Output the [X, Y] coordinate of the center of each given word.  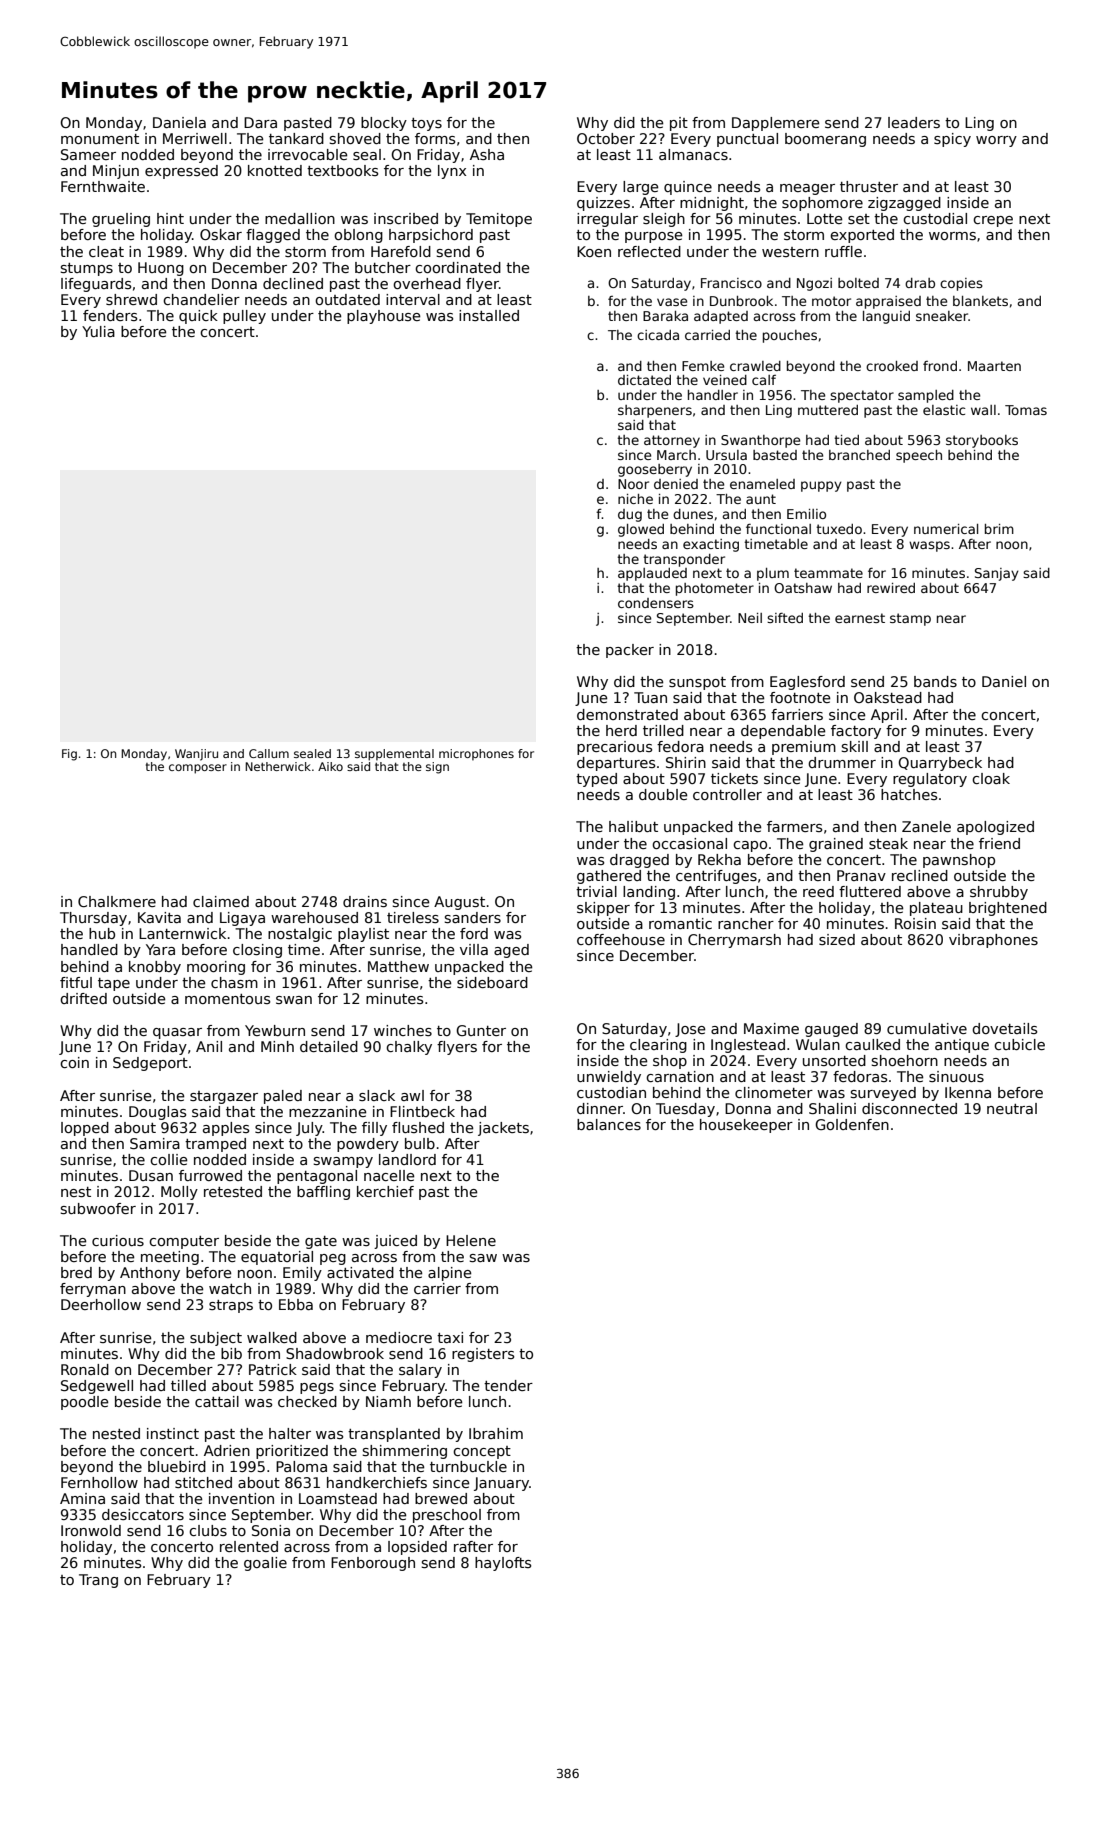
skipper [603, 909]
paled [283, 1097]
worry [996, 141]
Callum [269, 753]
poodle [85, 1403]
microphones [476, 755]
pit [679, 124]
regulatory [930, 780]
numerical [946, 529]
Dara [260, 122]
